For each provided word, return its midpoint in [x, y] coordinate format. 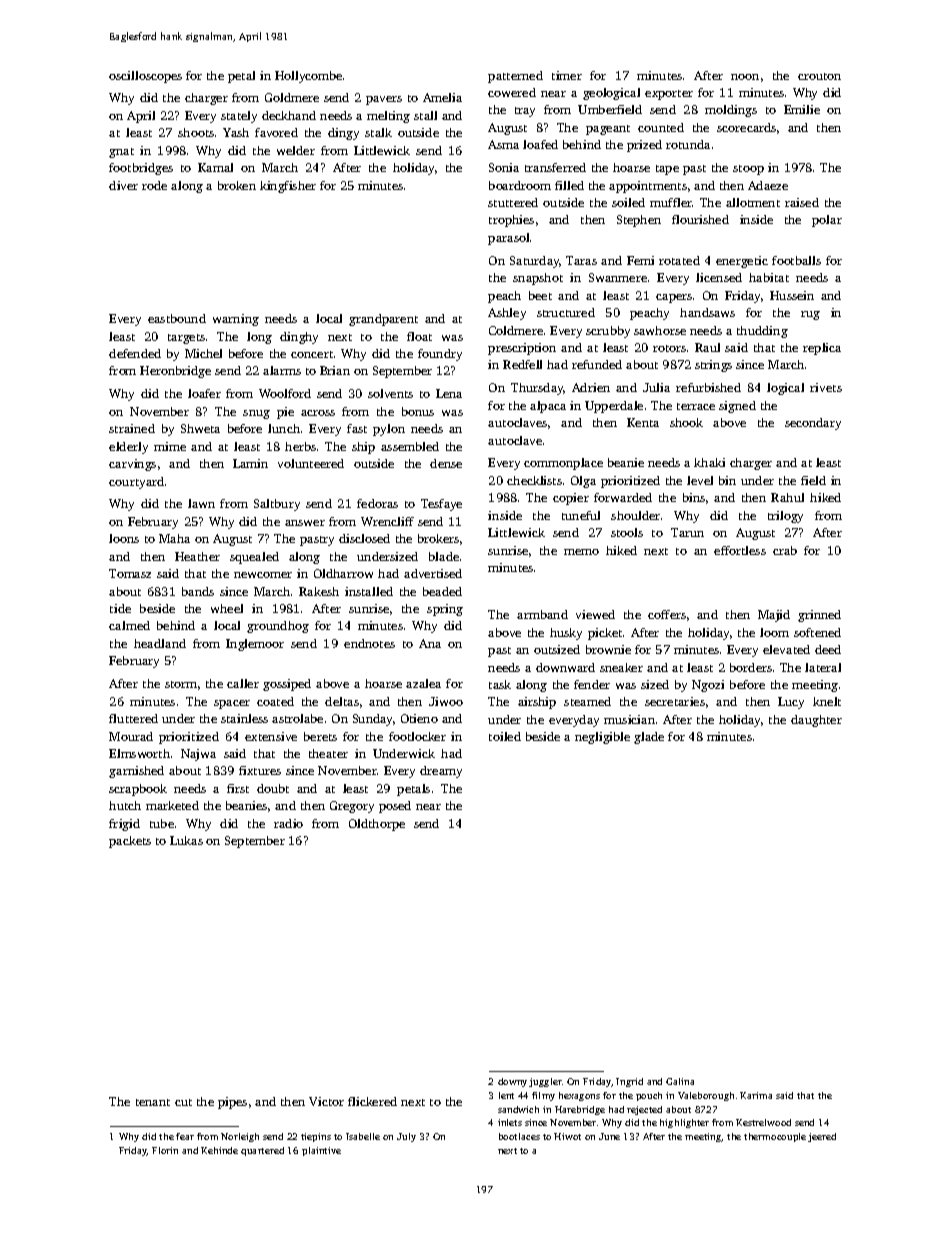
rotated [679, 260]
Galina [680, 1081]
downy [512, 1082]
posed [395, 807]
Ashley [507, 314]
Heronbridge [175, 372]
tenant [153, 1102]
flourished [700, 219]
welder [296, 150]
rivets [826, 387]
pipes [232, 1103]
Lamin [250, 463]
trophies [511, 221]
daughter [816, 721]
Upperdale [614, 407]
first [238, 788]
